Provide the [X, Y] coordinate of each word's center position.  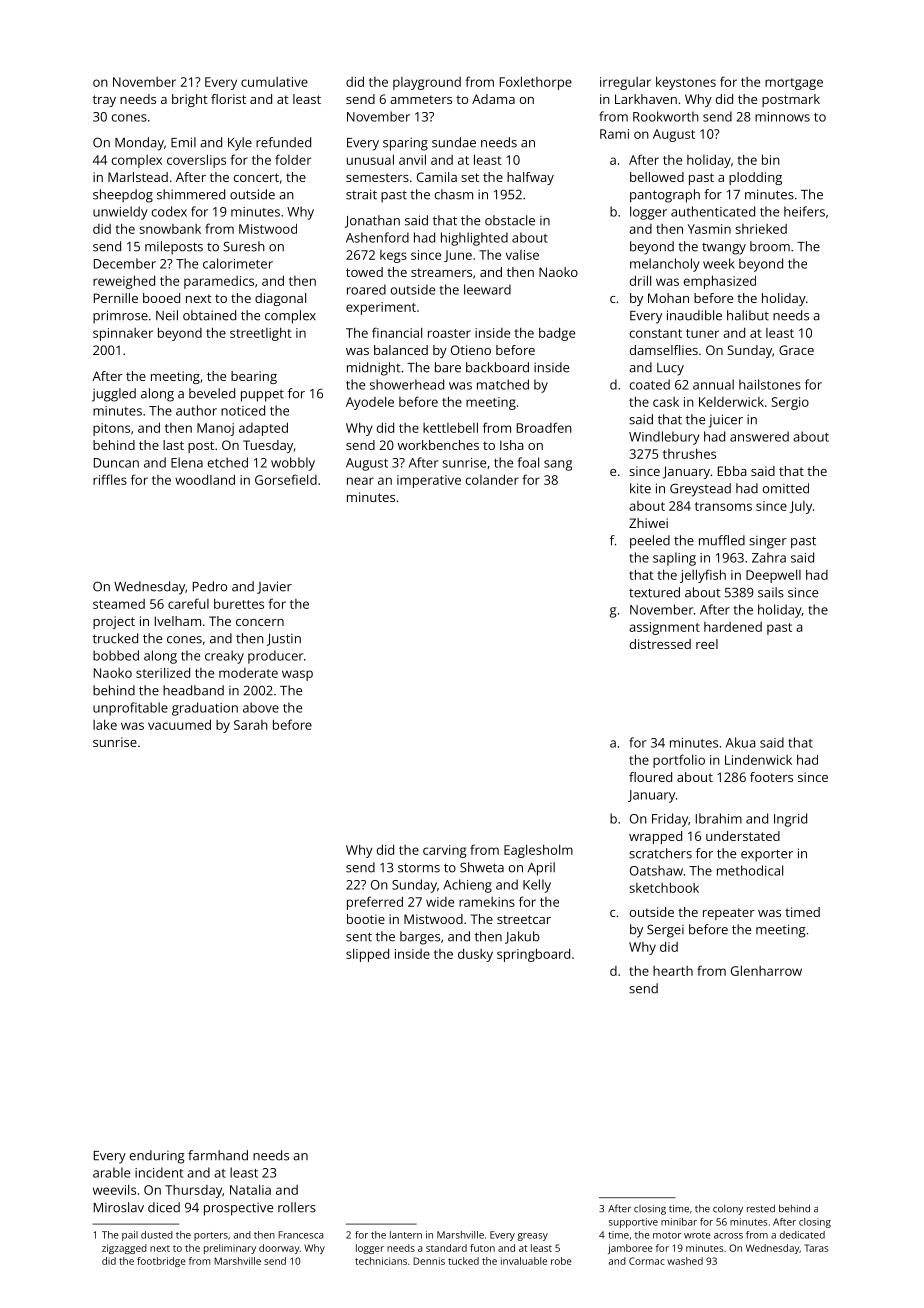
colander [492, 479]
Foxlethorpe [536, 83]
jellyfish [703, 576]
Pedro [210, 586]
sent [359, 937]
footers [771, 777]
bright [190, 100]
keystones [686, 83]
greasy [532, 1237]
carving [445, 851]
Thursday [193, 1191]
